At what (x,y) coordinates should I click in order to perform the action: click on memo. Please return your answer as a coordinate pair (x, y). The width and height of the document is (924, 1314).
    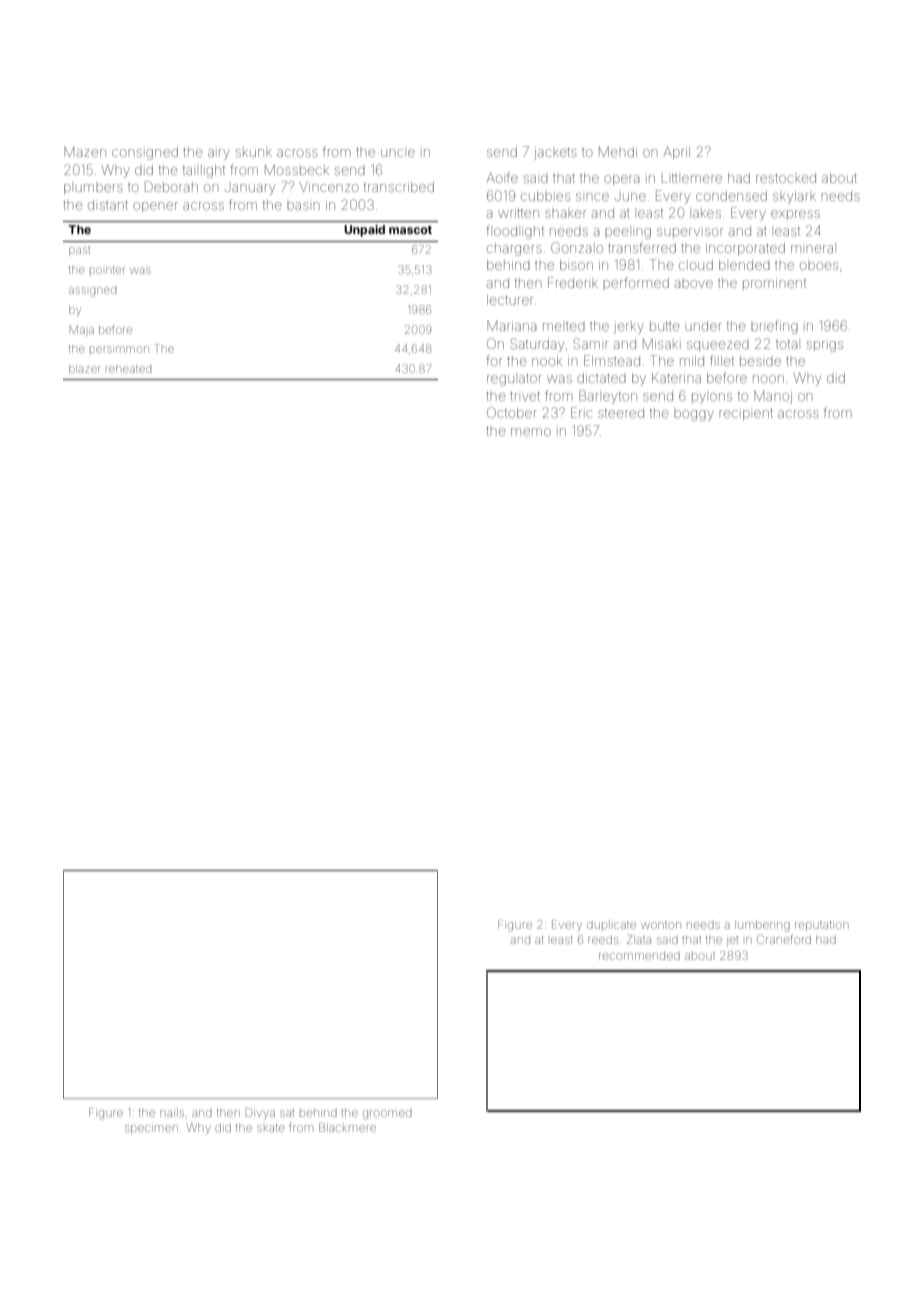
    Looking at the image, I should click on (531, 432).
